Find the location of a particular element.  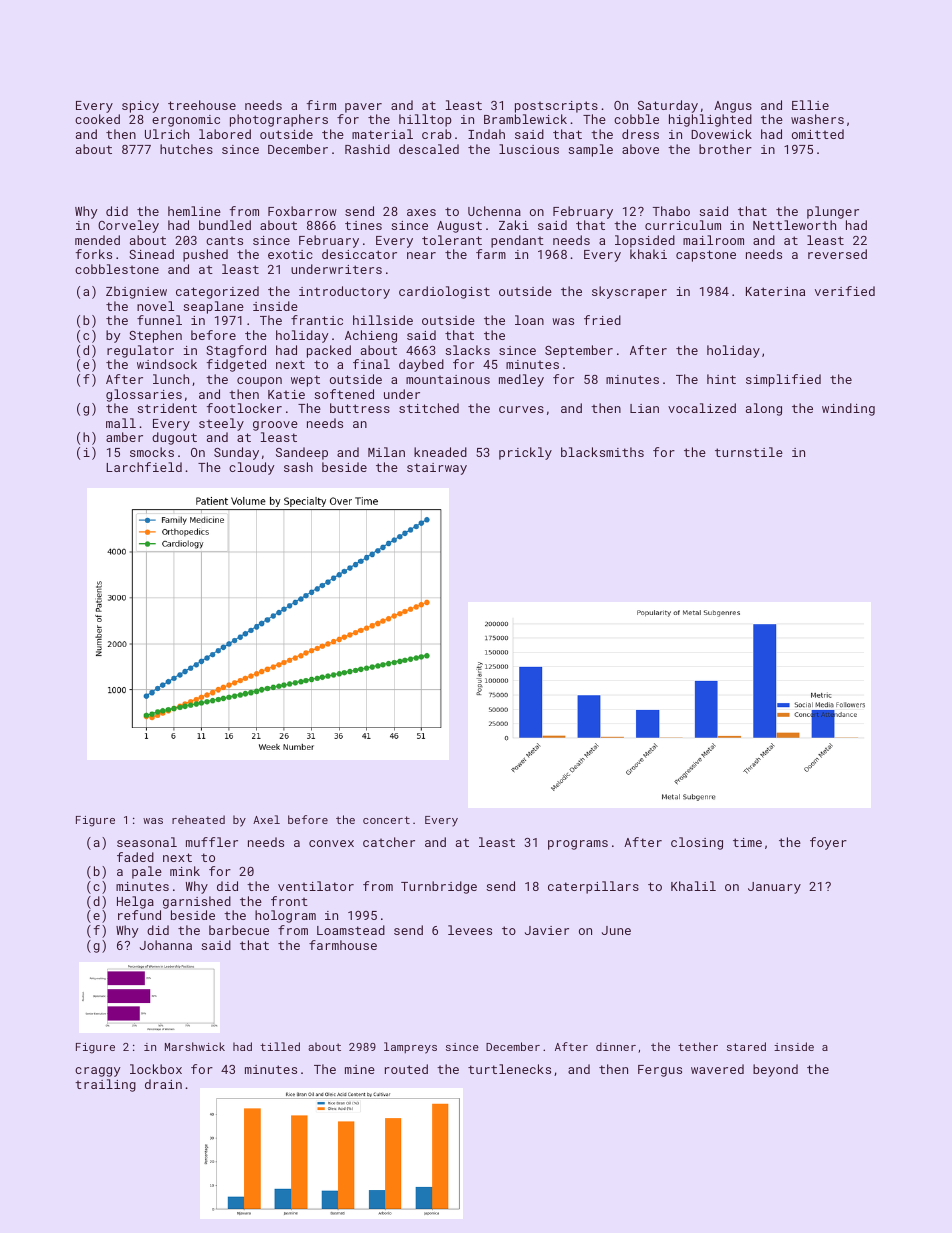

drain is located at coordinates (163, 1084).
